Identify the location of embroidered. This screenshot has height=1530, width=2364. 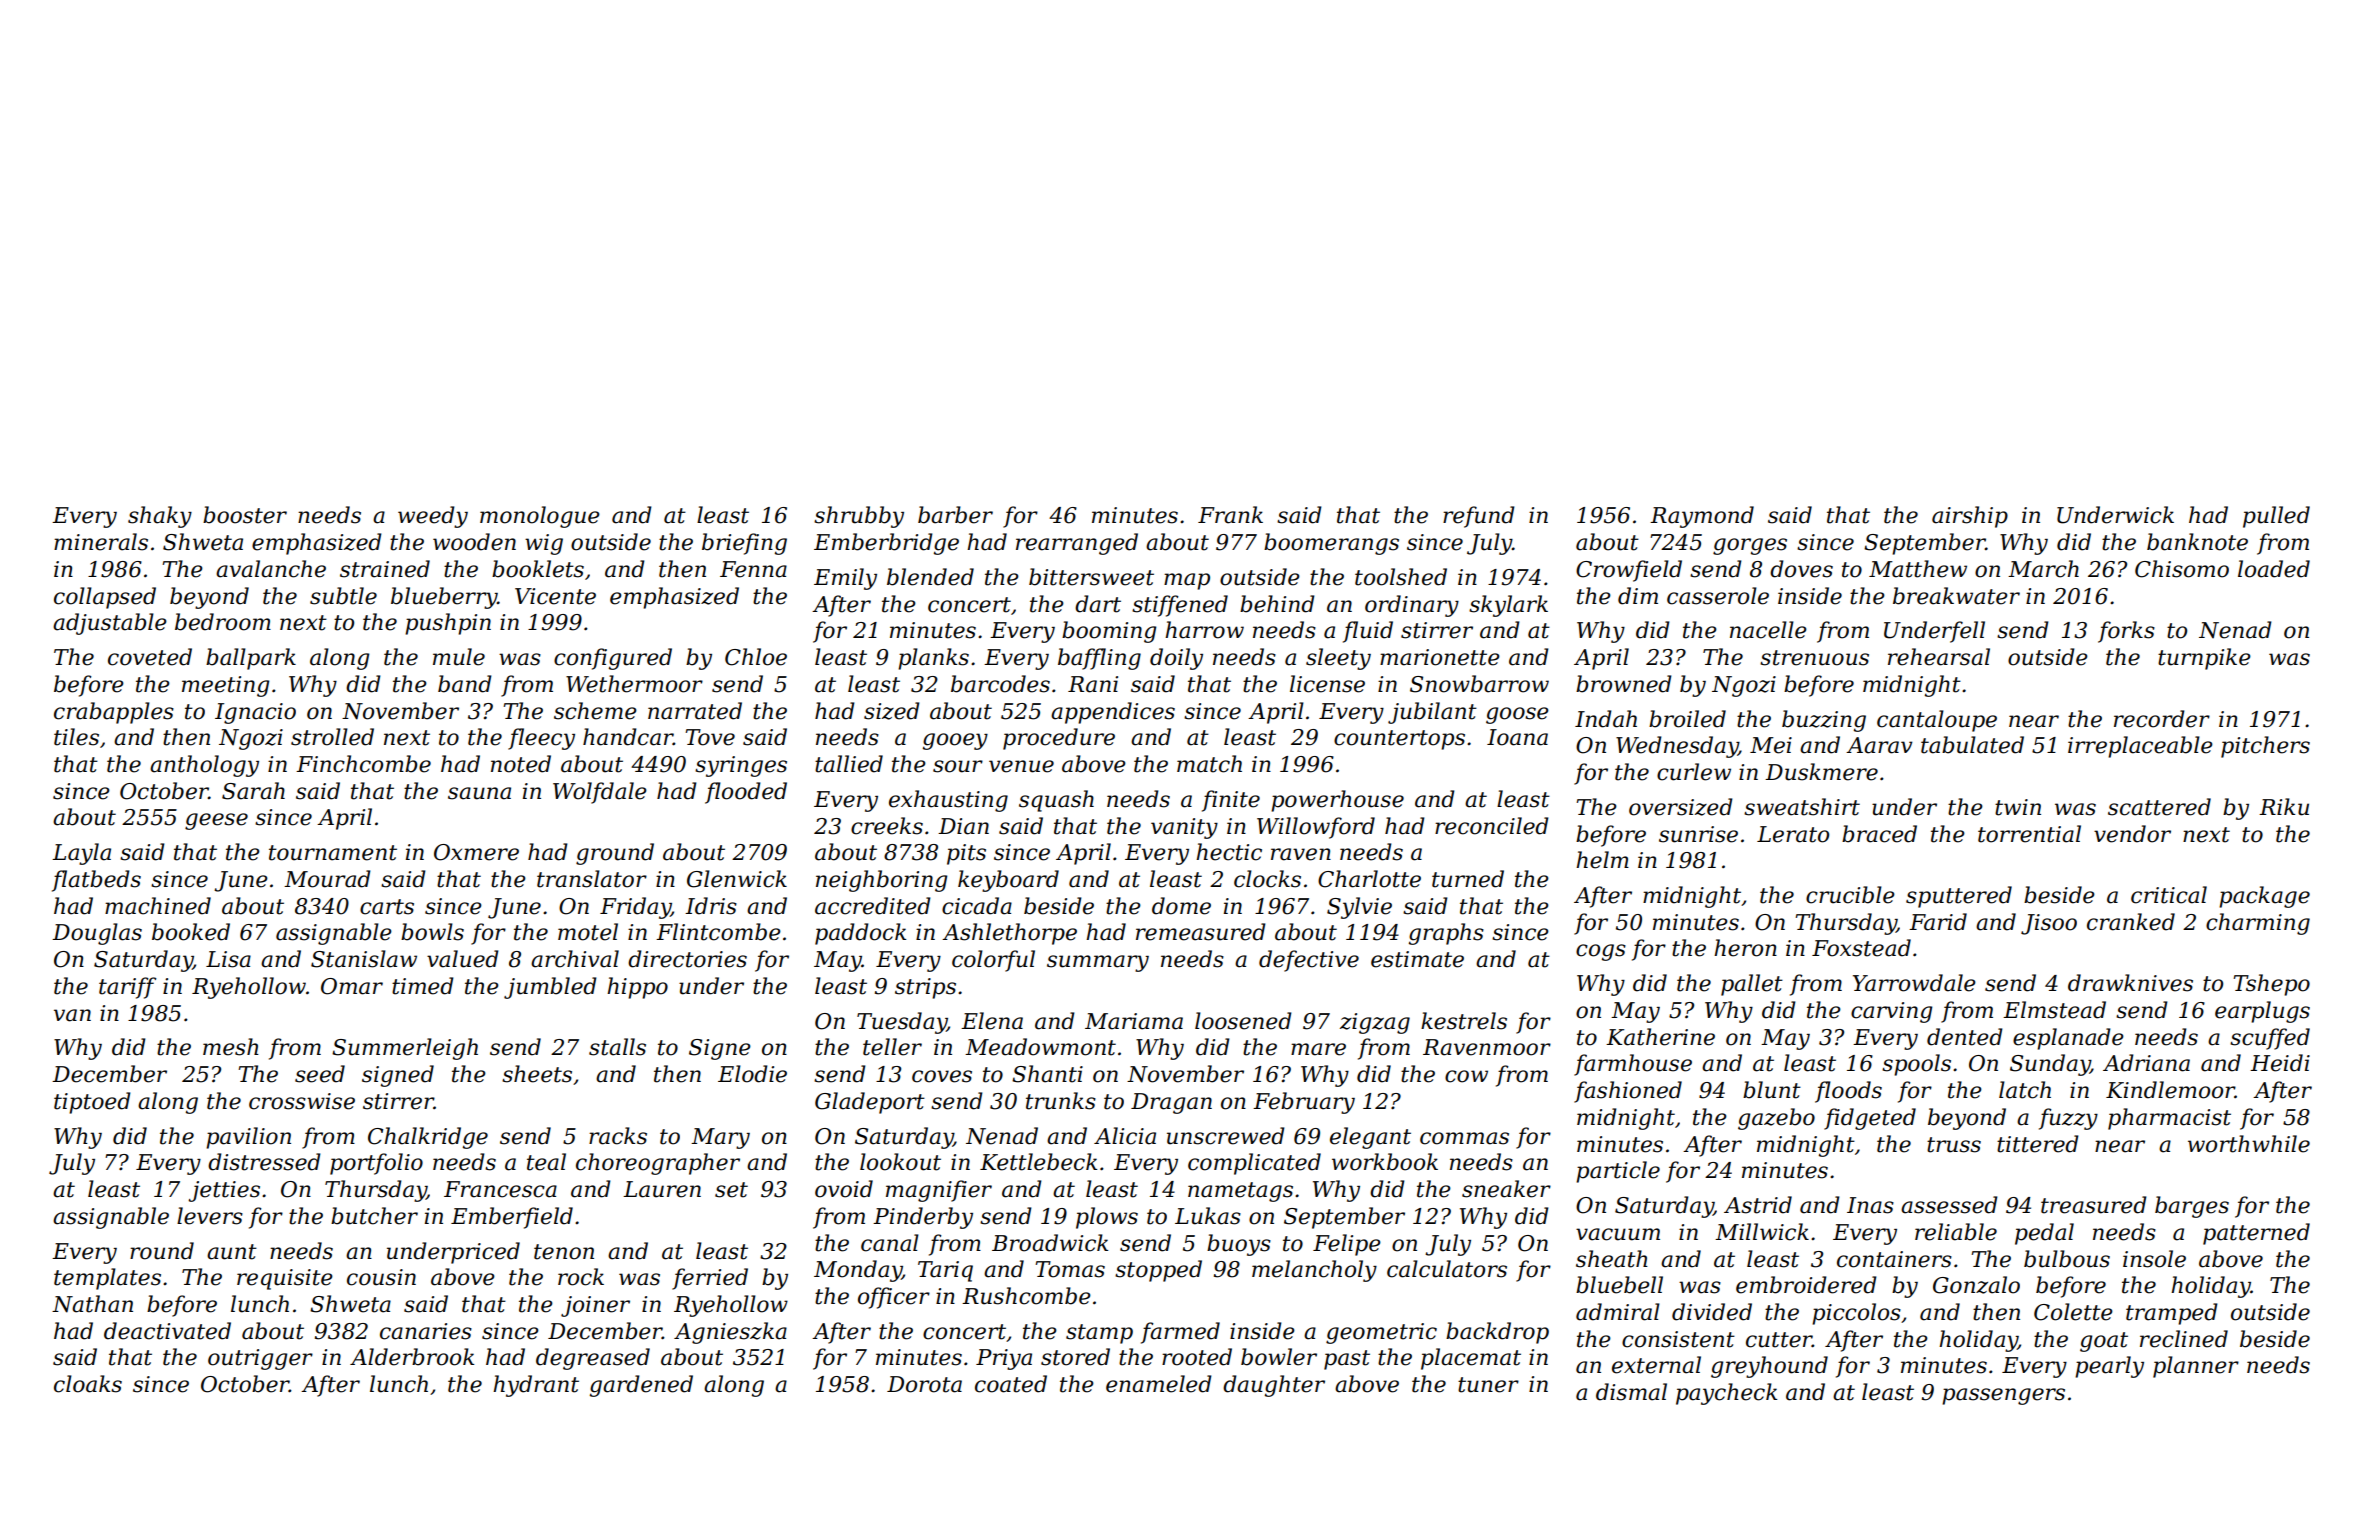
(1806, 1285).
